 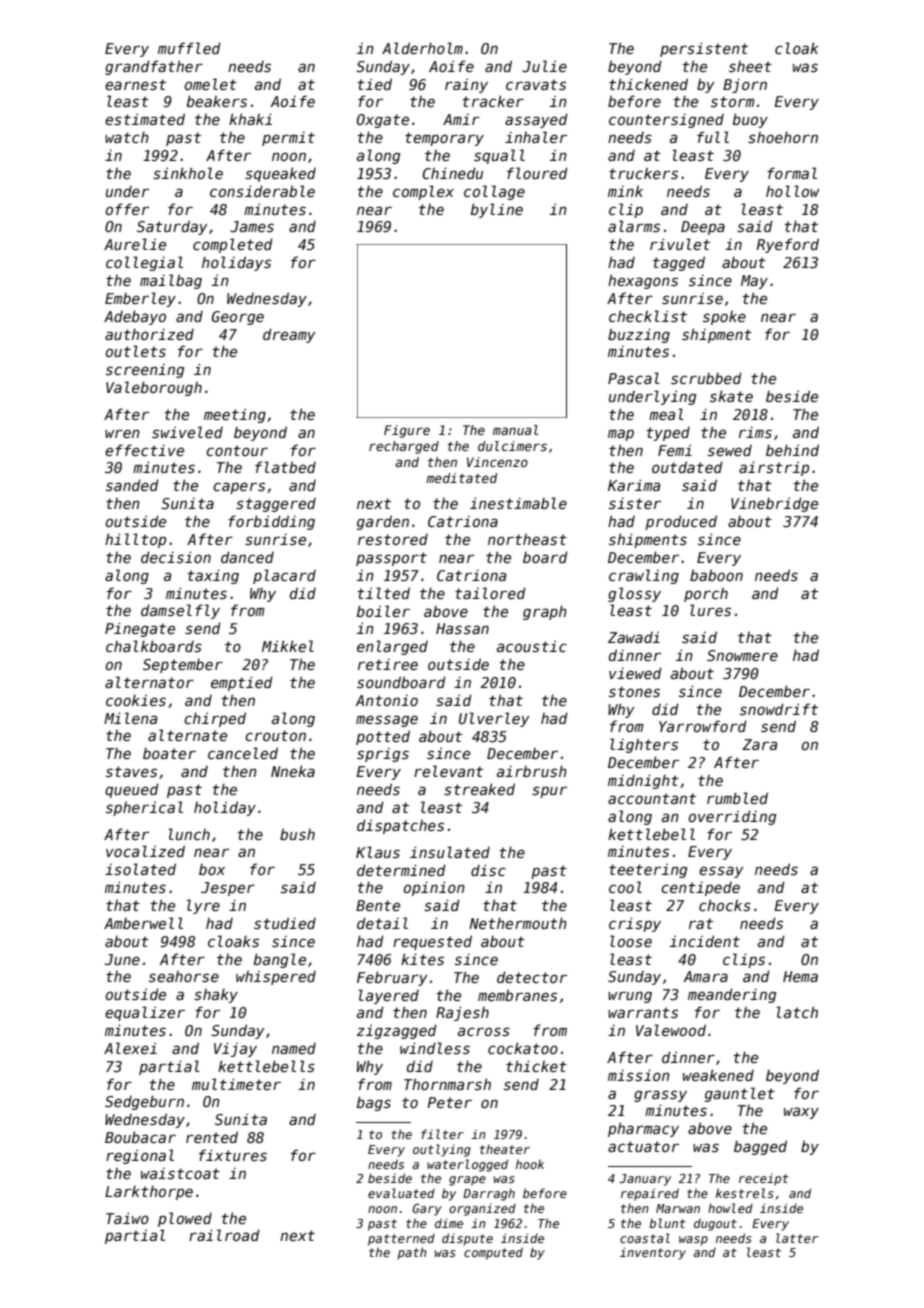 I want to click on railroad, so click(x=224, y=1235).
